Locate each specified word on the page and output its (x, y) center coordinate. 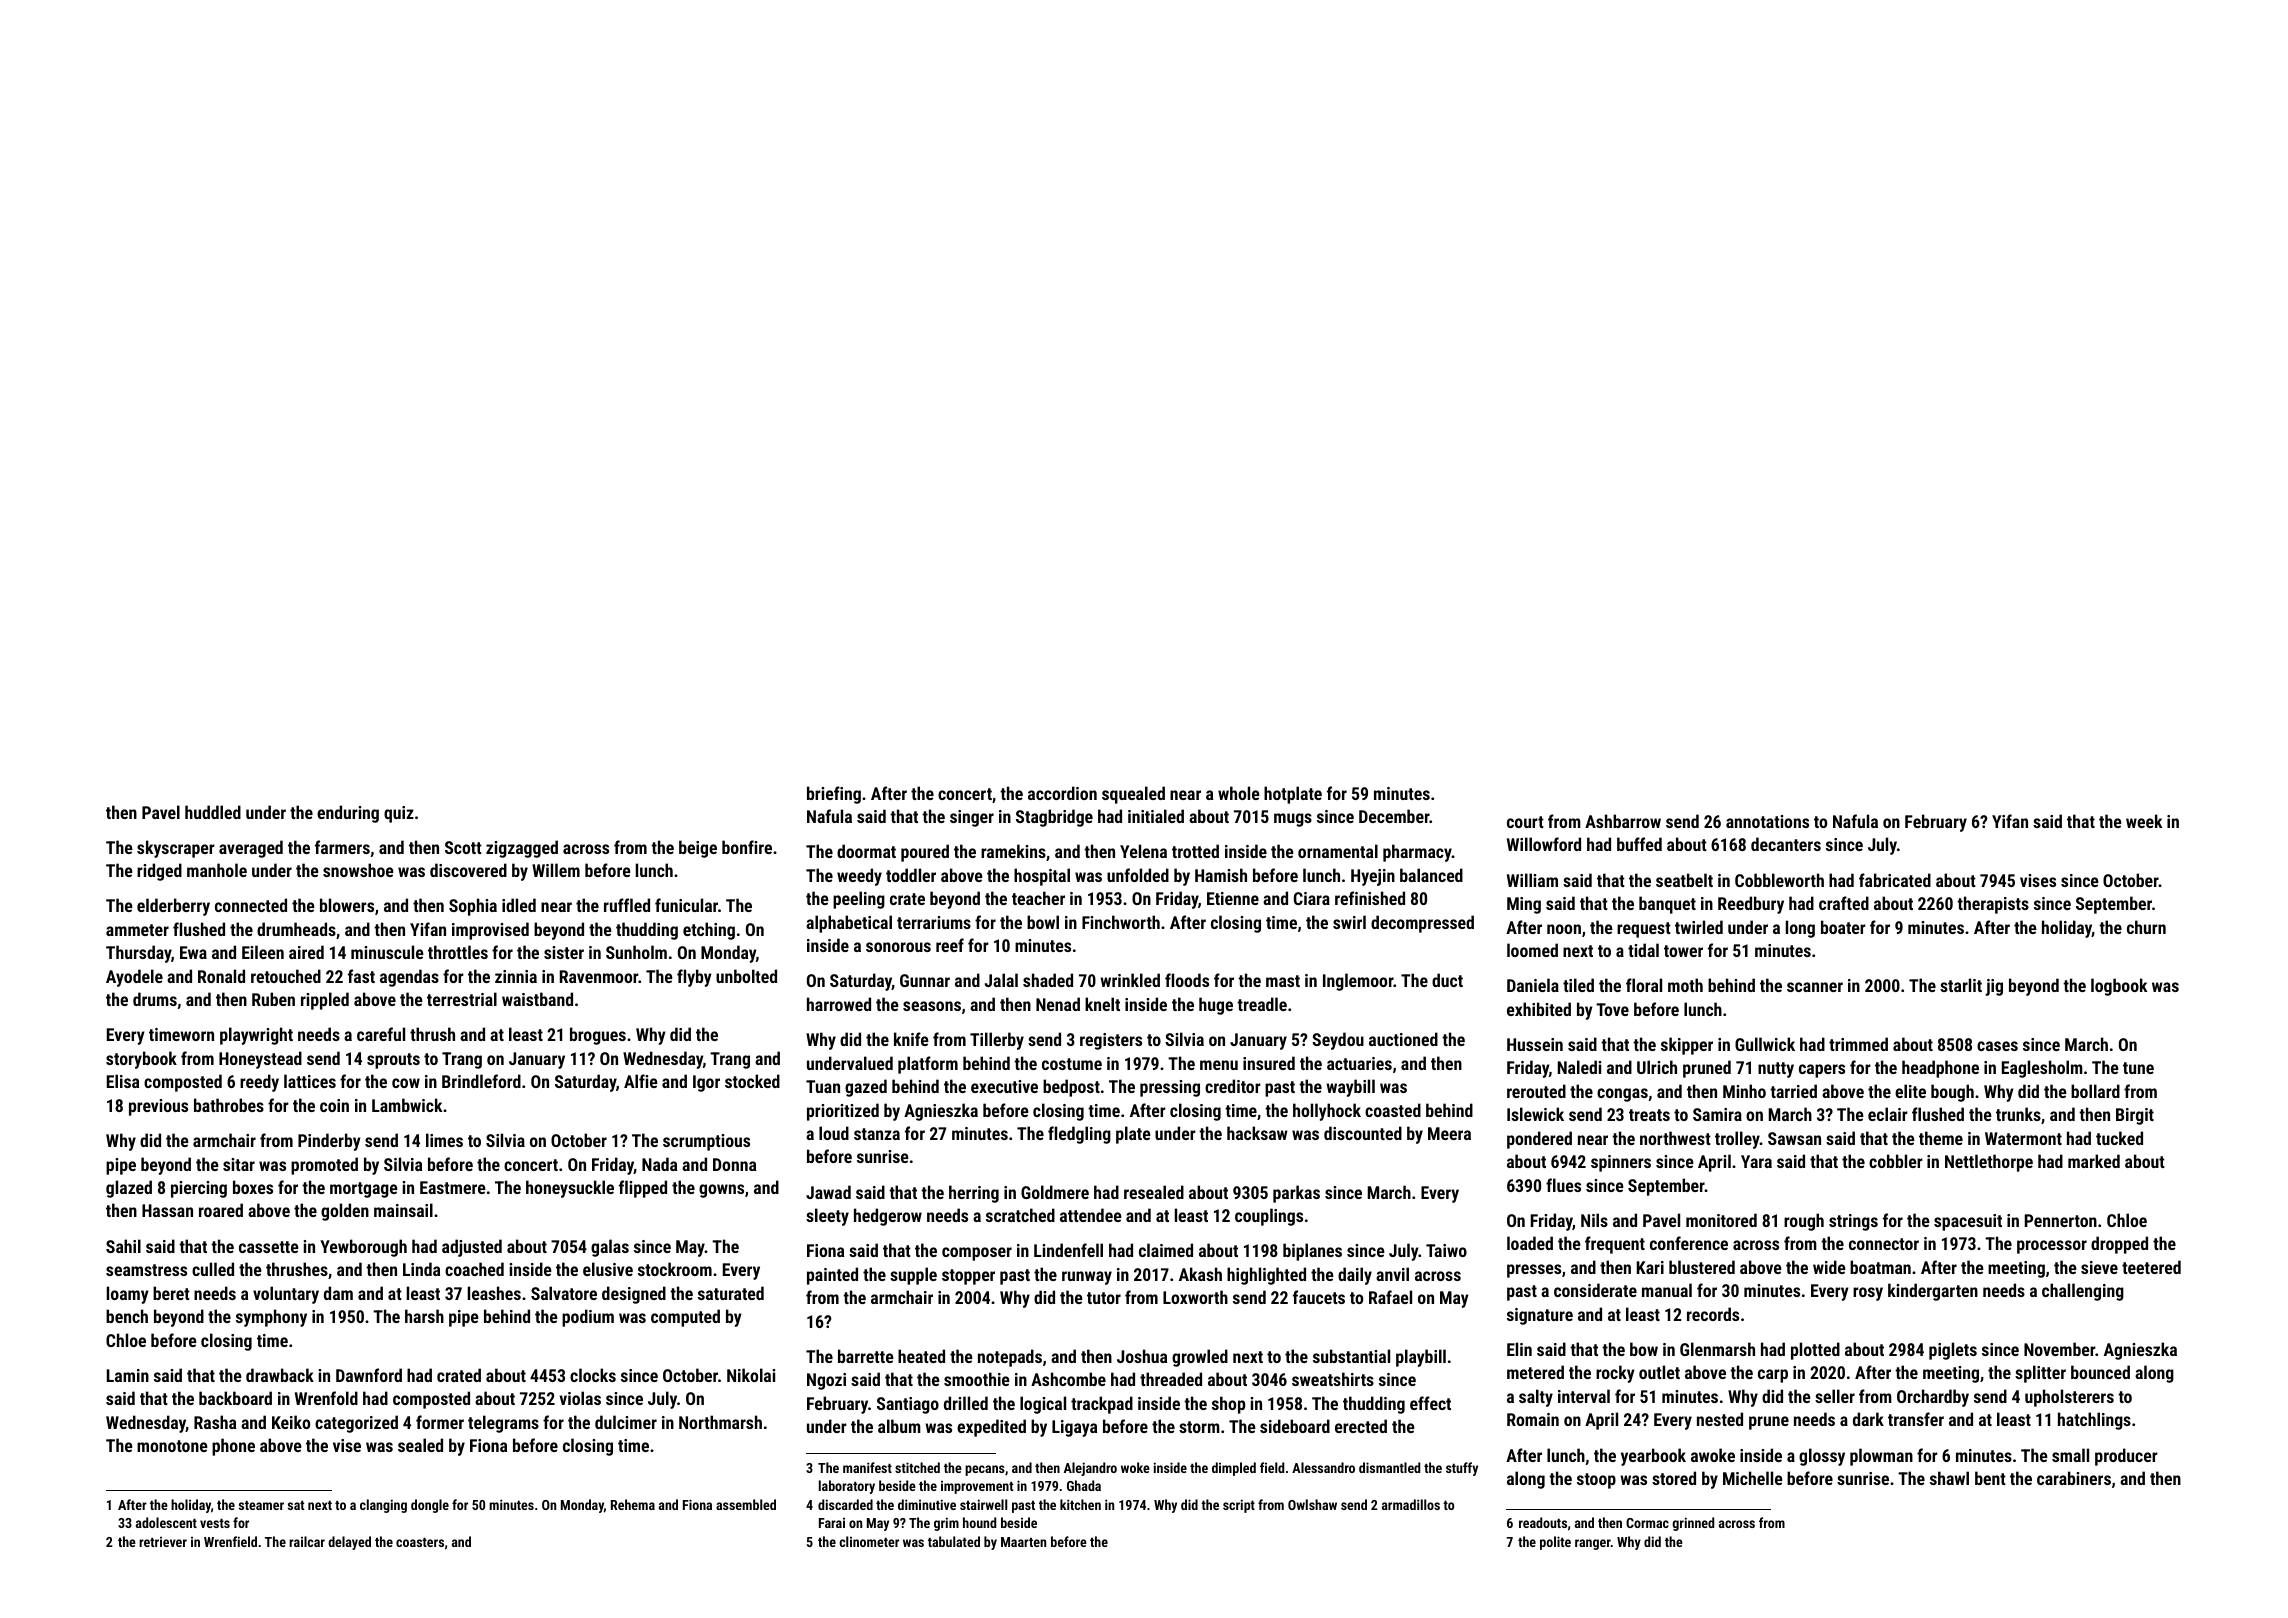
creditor (1233, 1086)
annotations (1767, 821)
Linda (421, 1269)
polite (1555, 1543)
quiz (399, 814)
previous (158, 1107)
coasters (420, 1542)
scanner (1815, 987)
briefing (834, 795)
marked (2094, 1161)
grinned (1693, 1524)
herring (974, 1194)
